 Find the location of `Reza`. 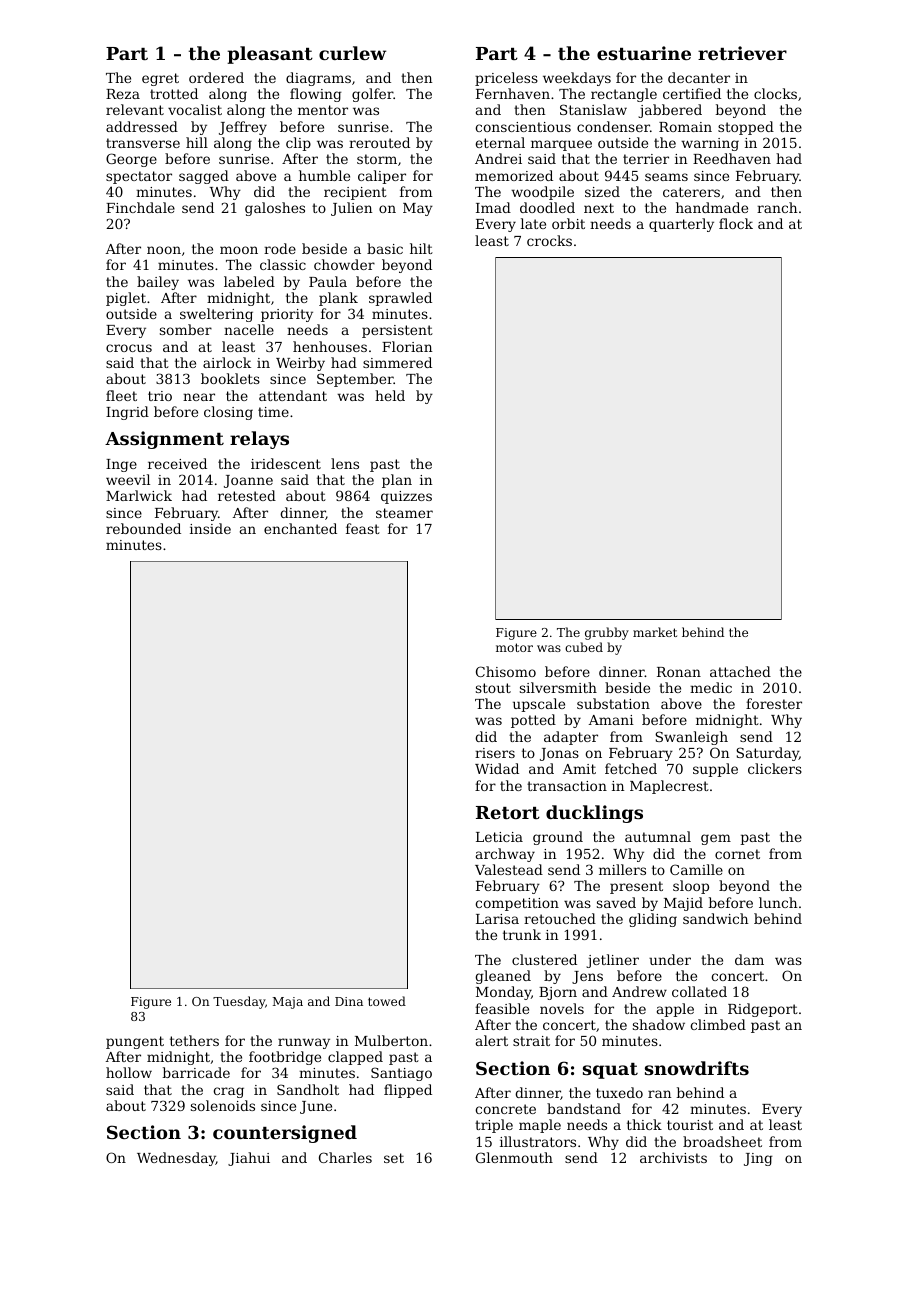

Reza is located at coordinates (123, 94).
